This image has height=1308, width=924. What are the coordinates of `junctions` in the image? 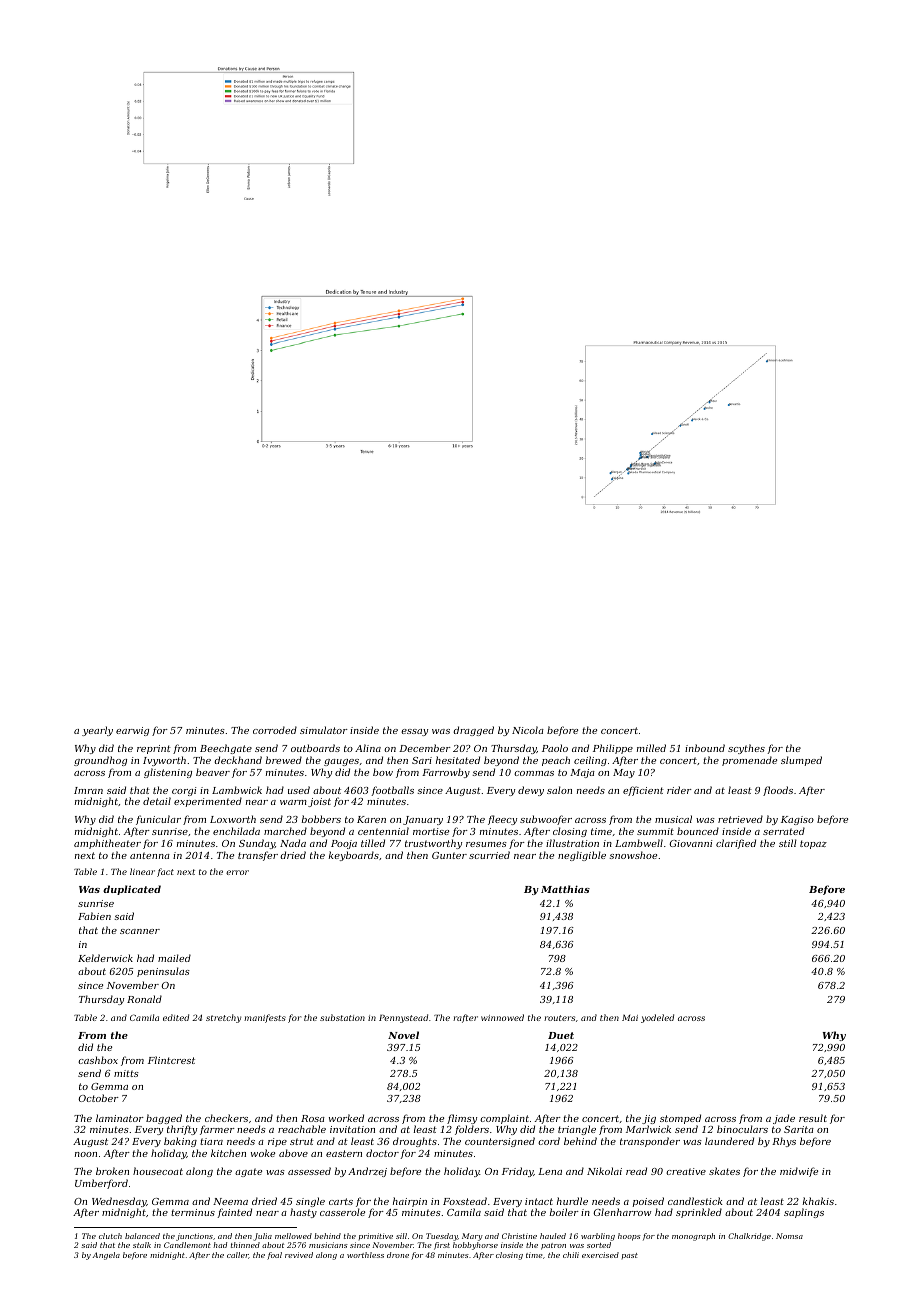 It's located at (194, 1237).
